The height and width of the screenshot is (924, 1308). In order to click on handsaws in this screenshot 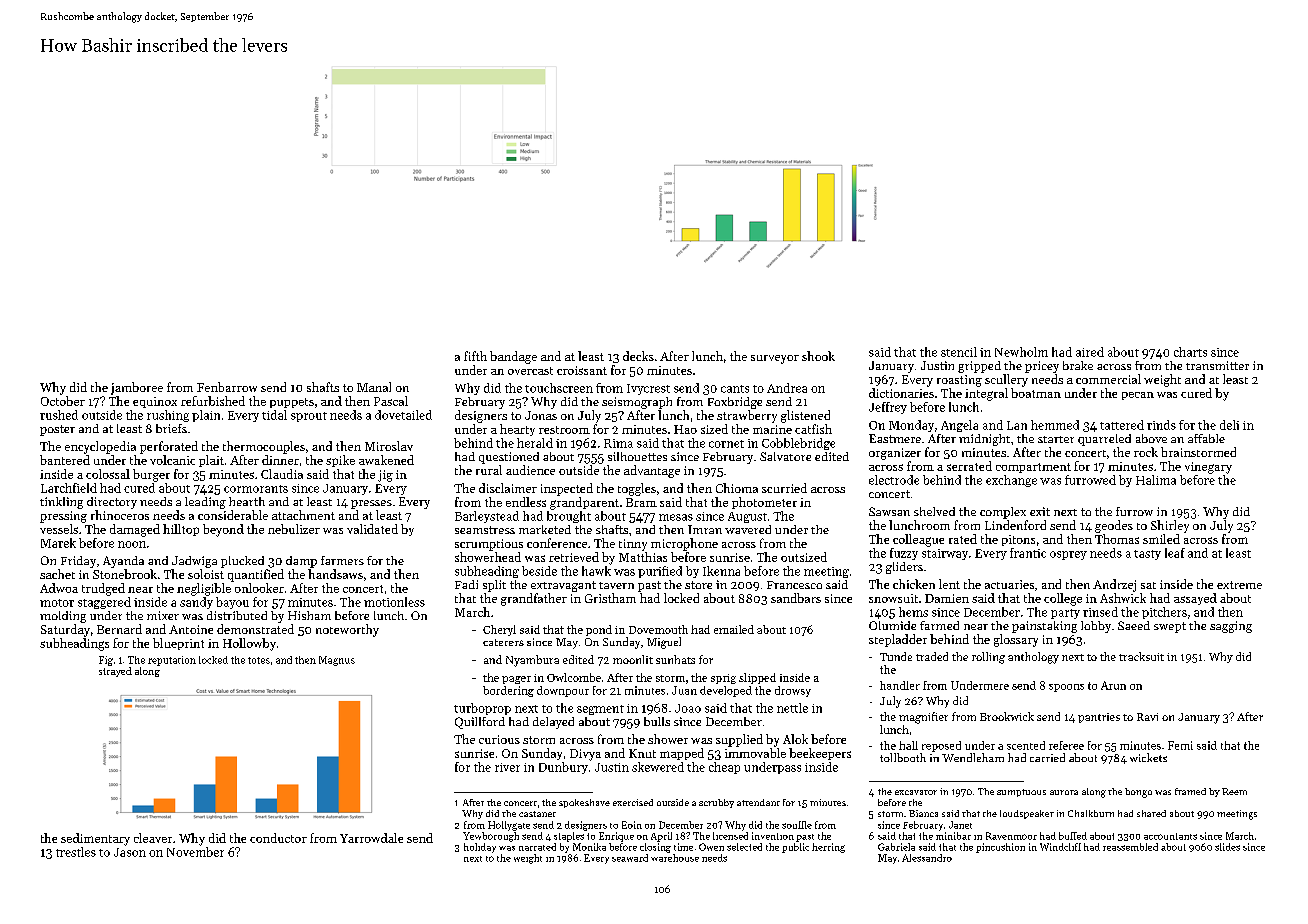, I will do `click(335, 574)`.
